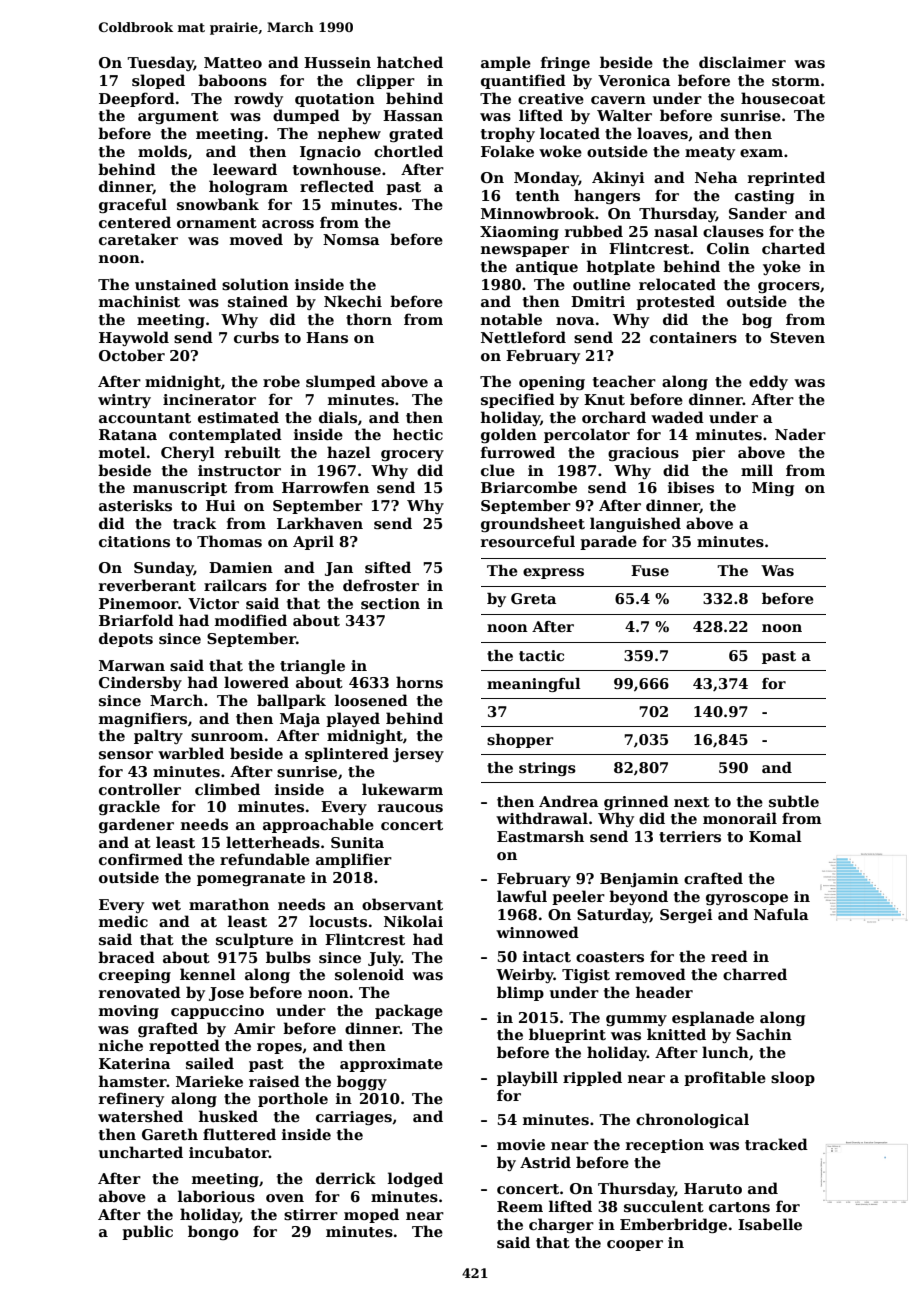 The height and width of the screenshot is (1308, 924). Describe the element at coordinates (506, 63) in the screenshot. I see `ample` at that location.
